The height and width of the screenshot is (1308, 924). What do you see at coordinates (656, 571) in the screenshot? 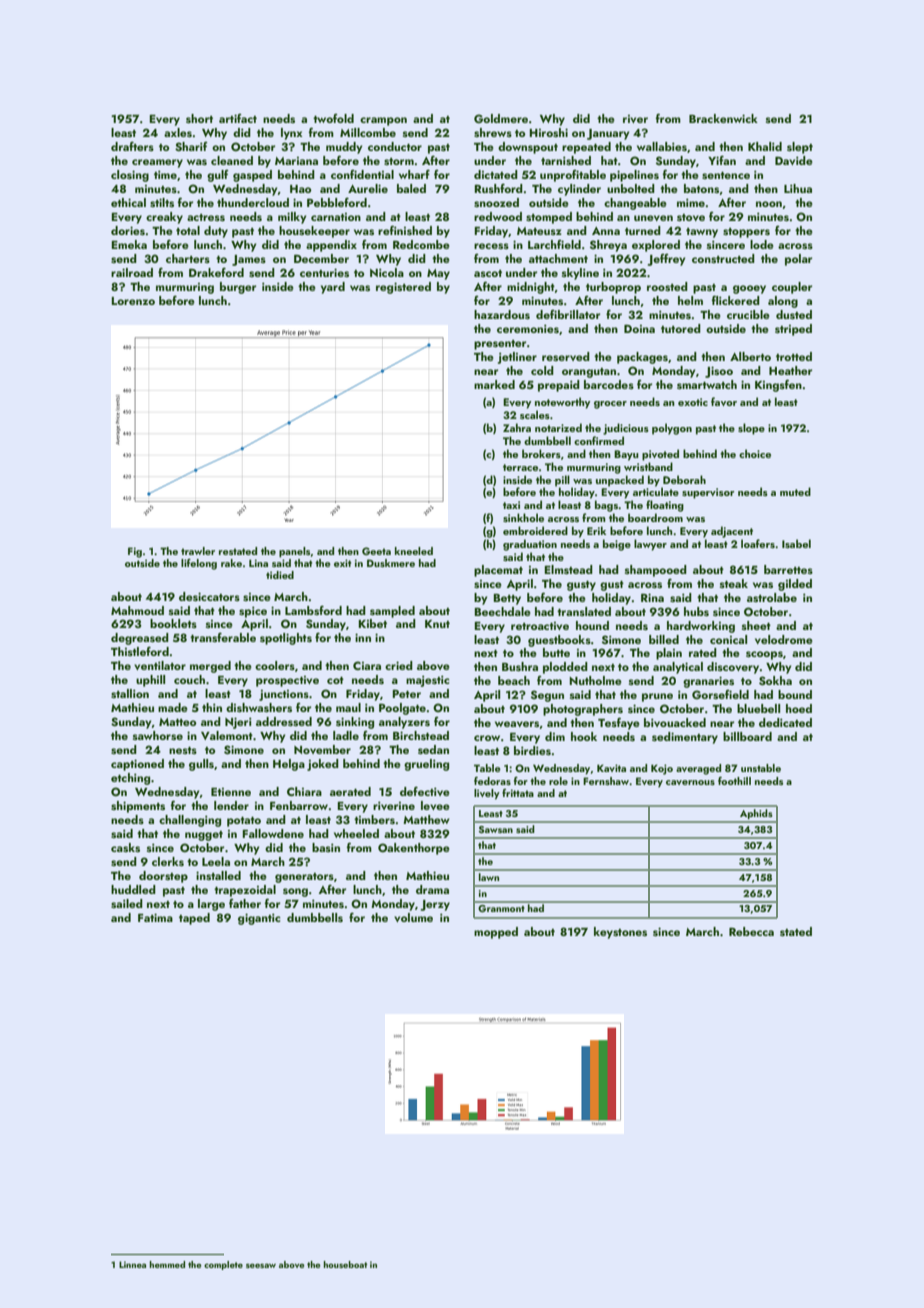
I see `shampooed` at bounding box center [656, 571].
